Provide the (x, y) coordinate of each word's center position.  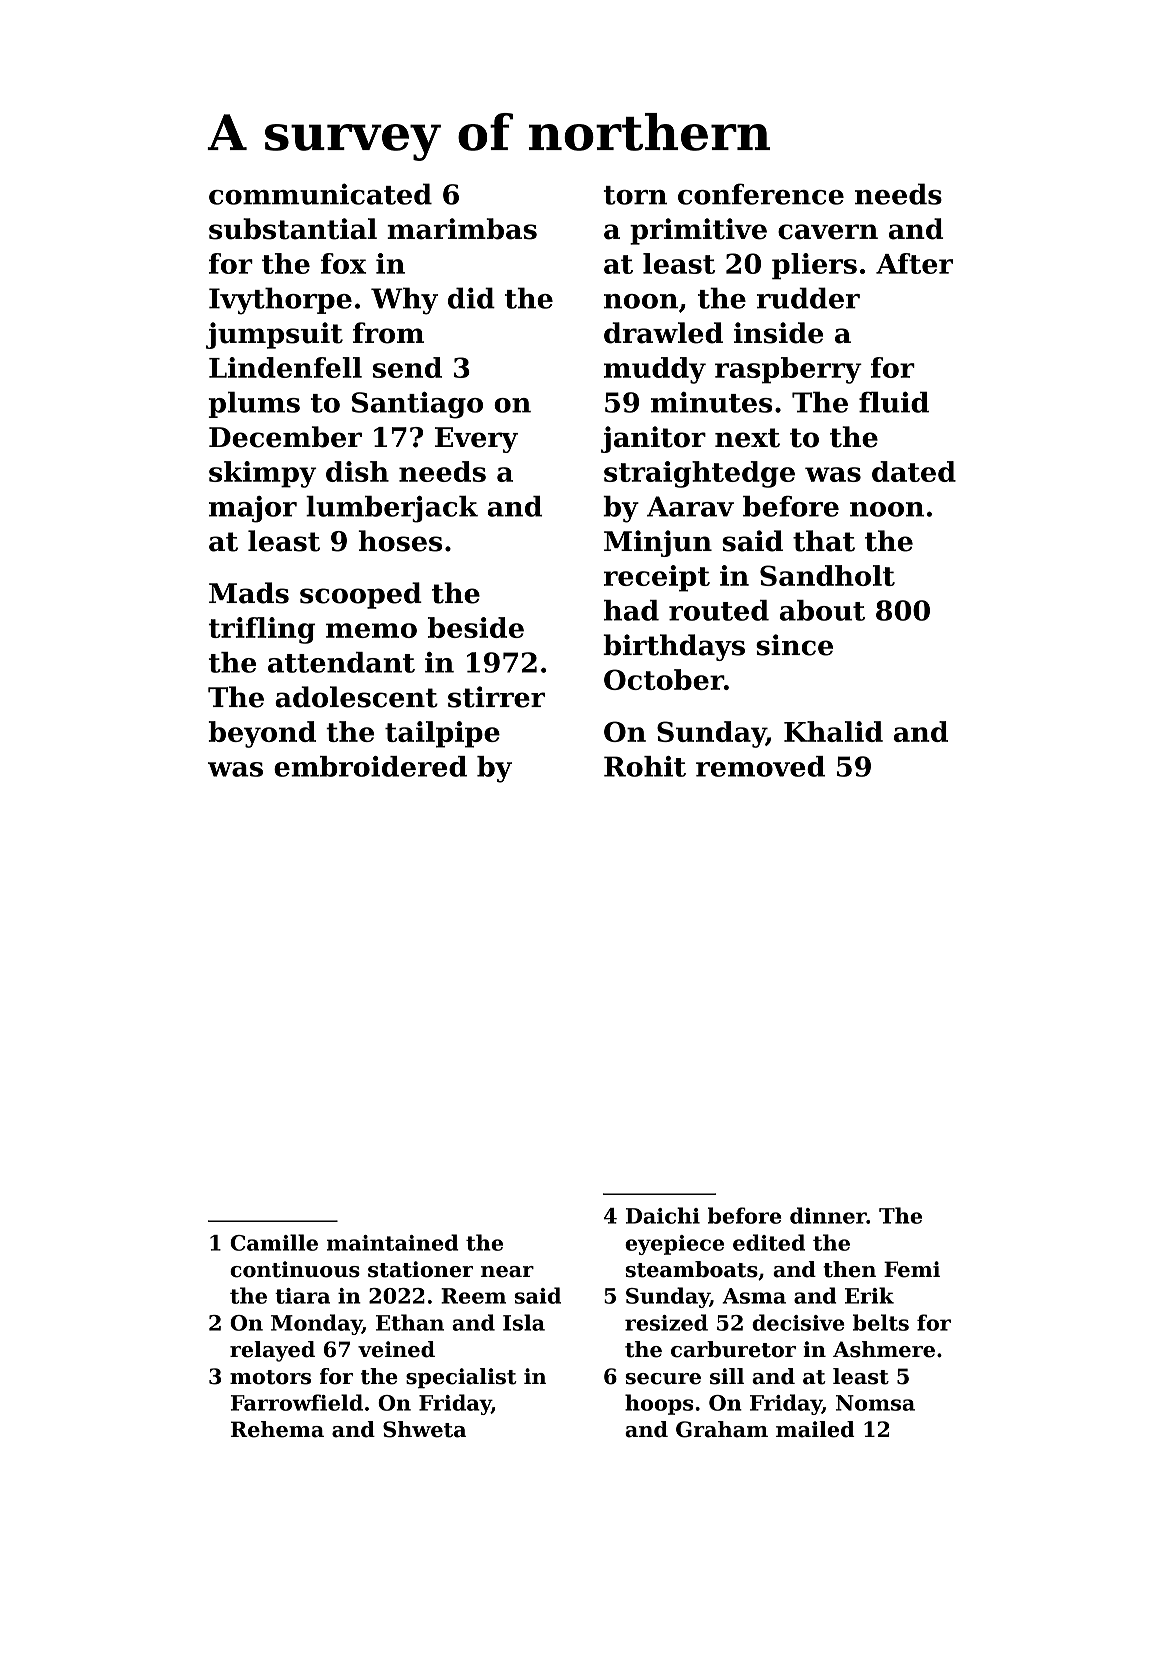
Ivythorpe (280, 301)
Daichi (663, 1215)
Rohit (645, 766)
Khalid (833, 731)
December (285, 437)
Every (476, 440)
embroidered (370, 766)
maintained (392, 1242)
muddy (655, 370)
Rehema (277, 1429)
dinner (828, 1215)
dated (914, 471)
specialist (461, 1378)
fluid (894, 402)
